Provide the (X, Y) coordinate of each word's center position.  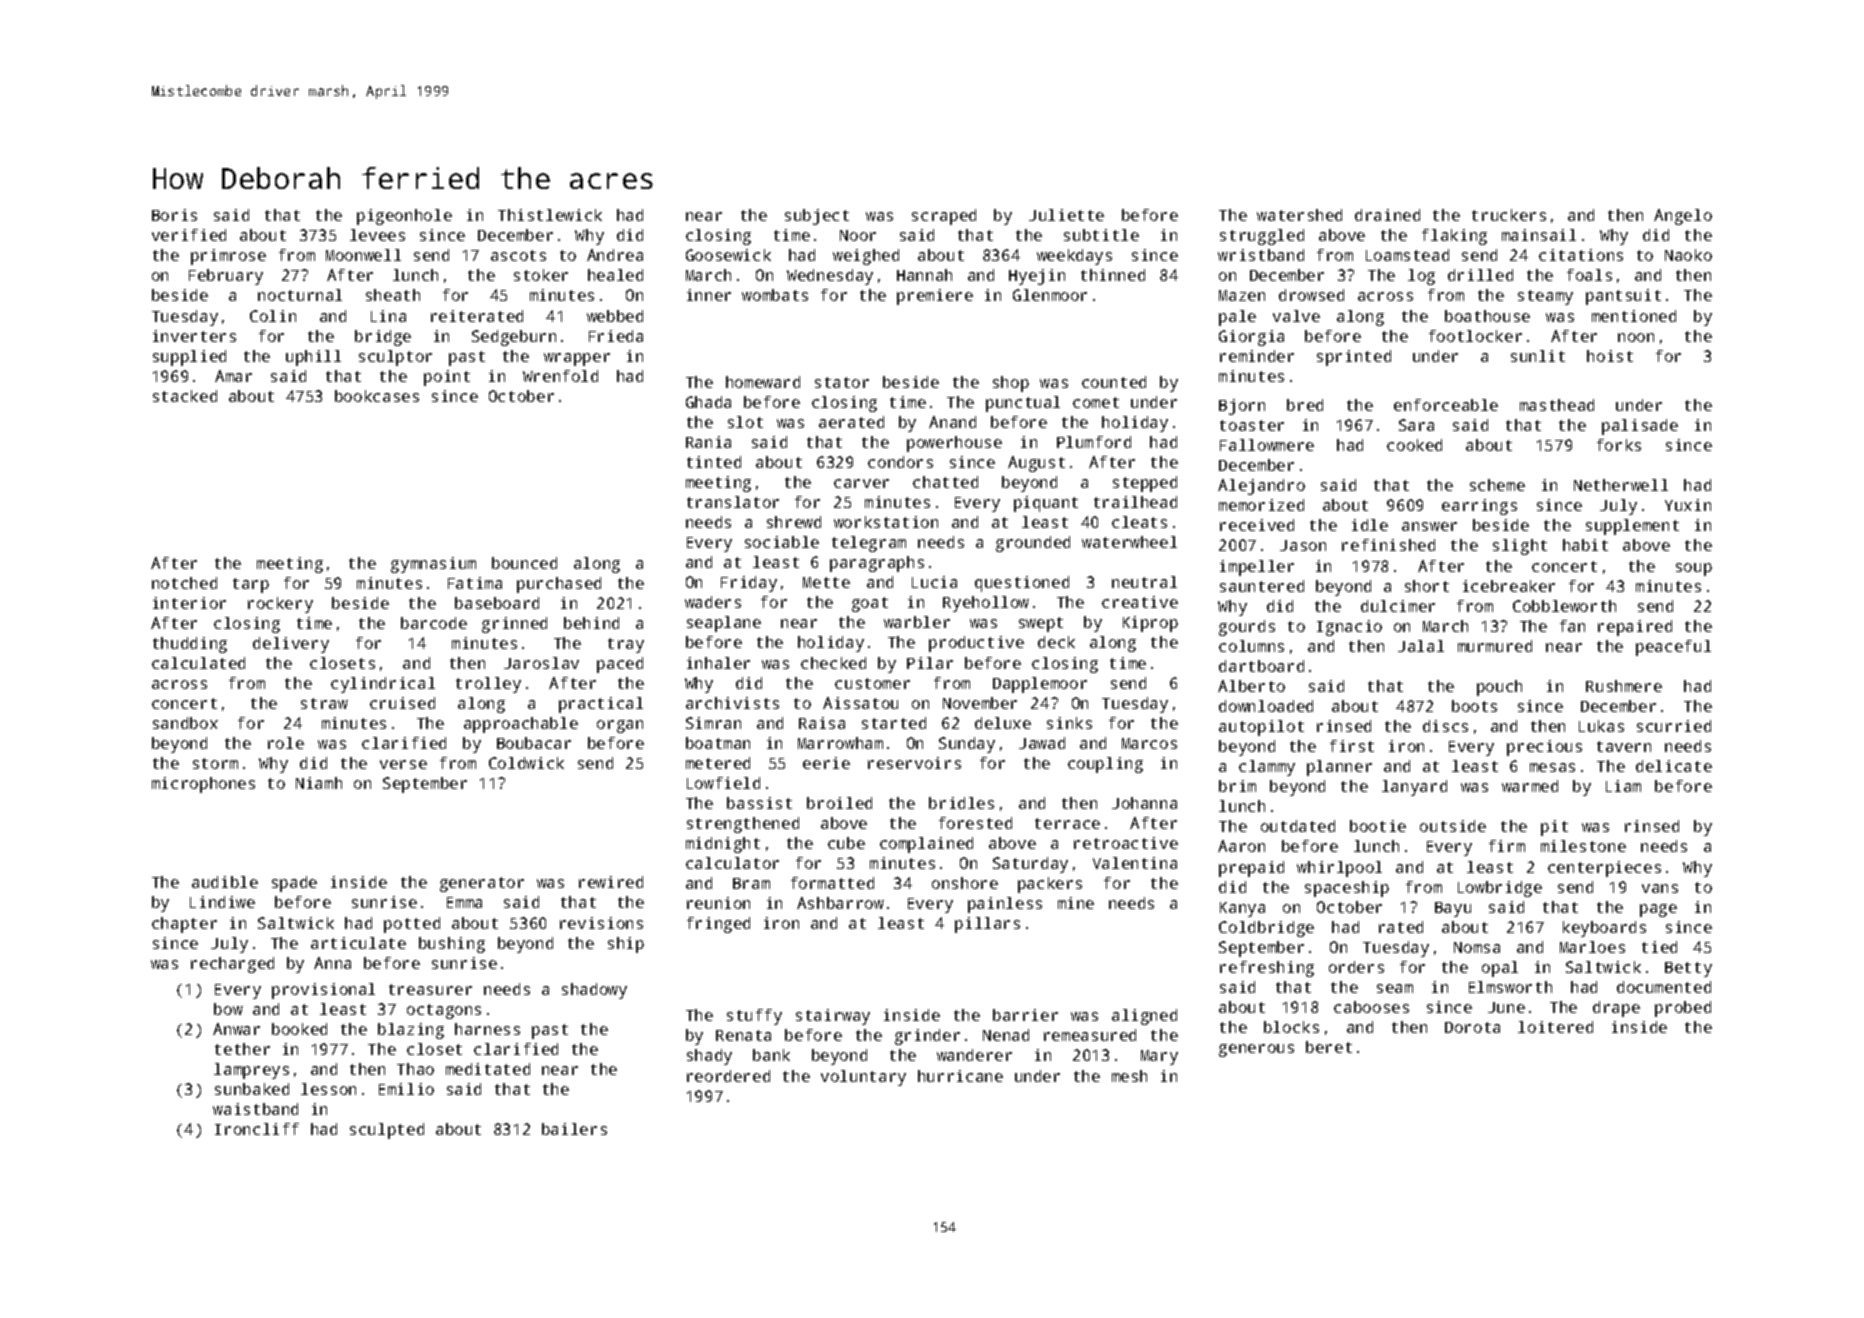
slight (1520, 547)
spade (294, 884)
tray (626, 645)
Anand (952, 422)
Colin (273, 316)
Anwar (236, 1029)
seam (1395, 988)
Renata (743, 1035)
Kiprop (1150, 624)
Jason (1303, 545)
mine (1076, 903)
